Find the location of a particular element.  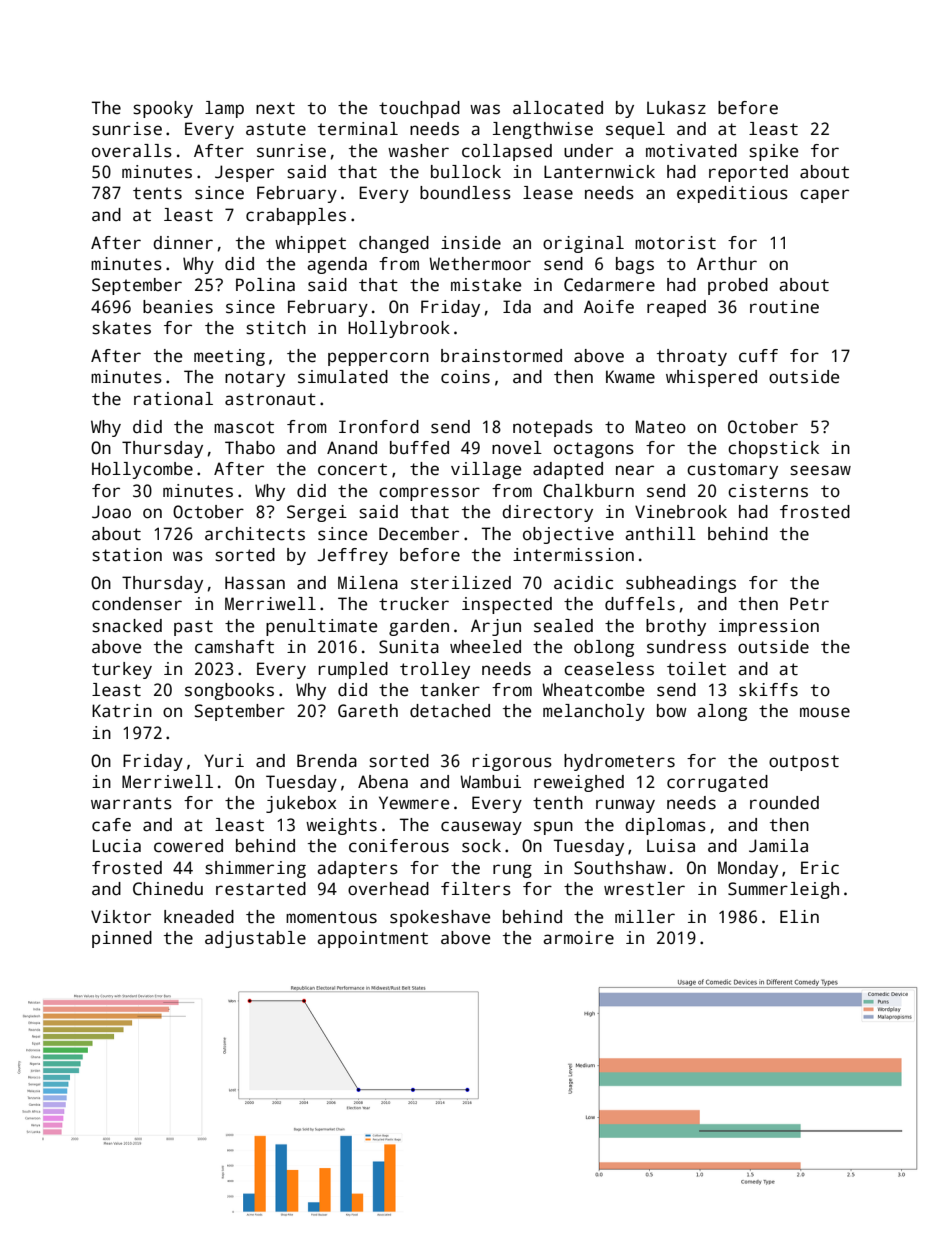

Lukasz is located at coordinates (676, 108).
